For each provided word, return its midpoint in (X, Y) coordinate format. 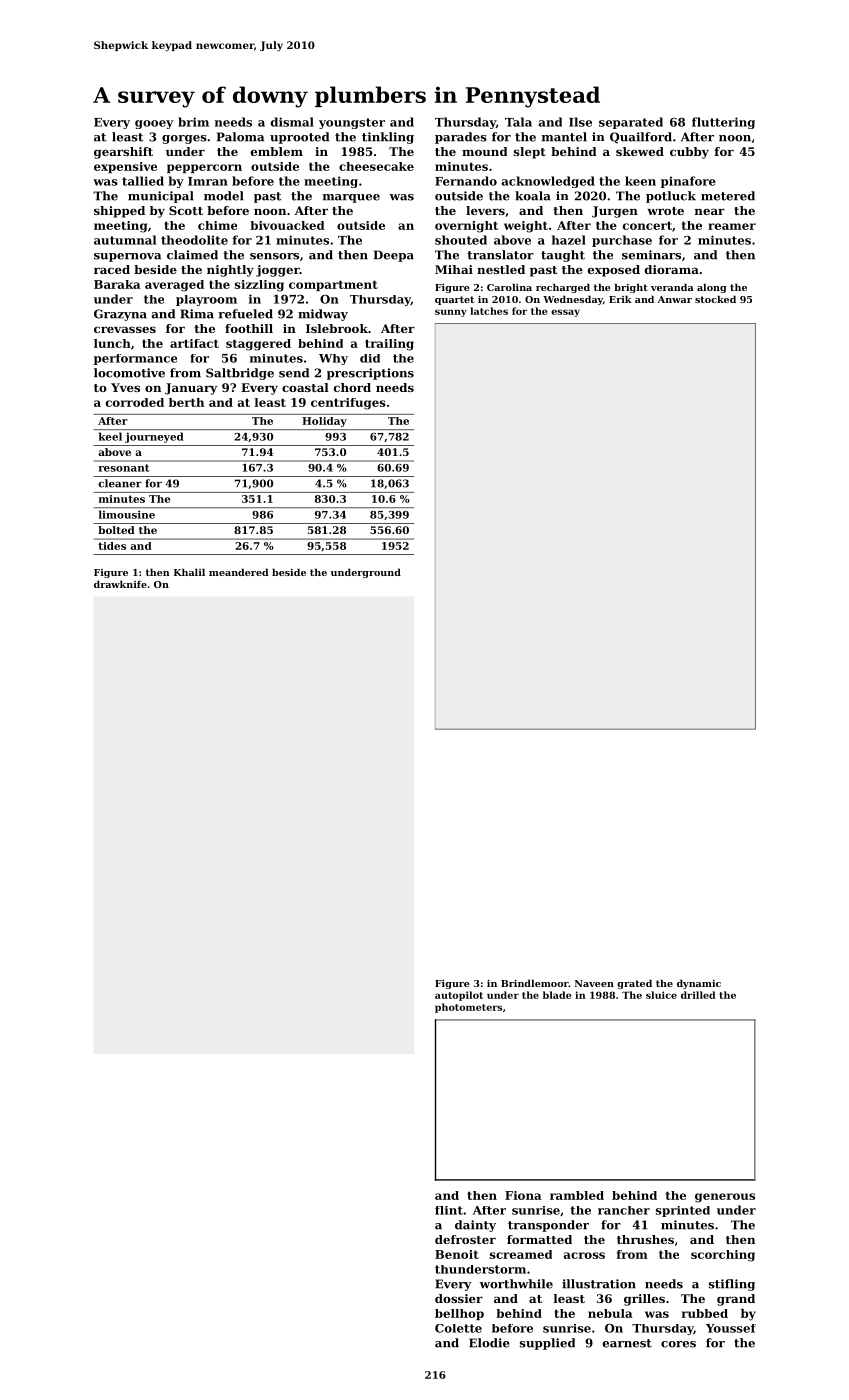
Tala (518, 122)
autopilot (459, 996)
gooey (154, 124)
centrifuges (348, 404)
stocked (715, 299)
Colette (458, 1328)
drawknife (120, 584)
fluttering (723, 123)
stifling (732, 1285)
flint (449, 1210)
